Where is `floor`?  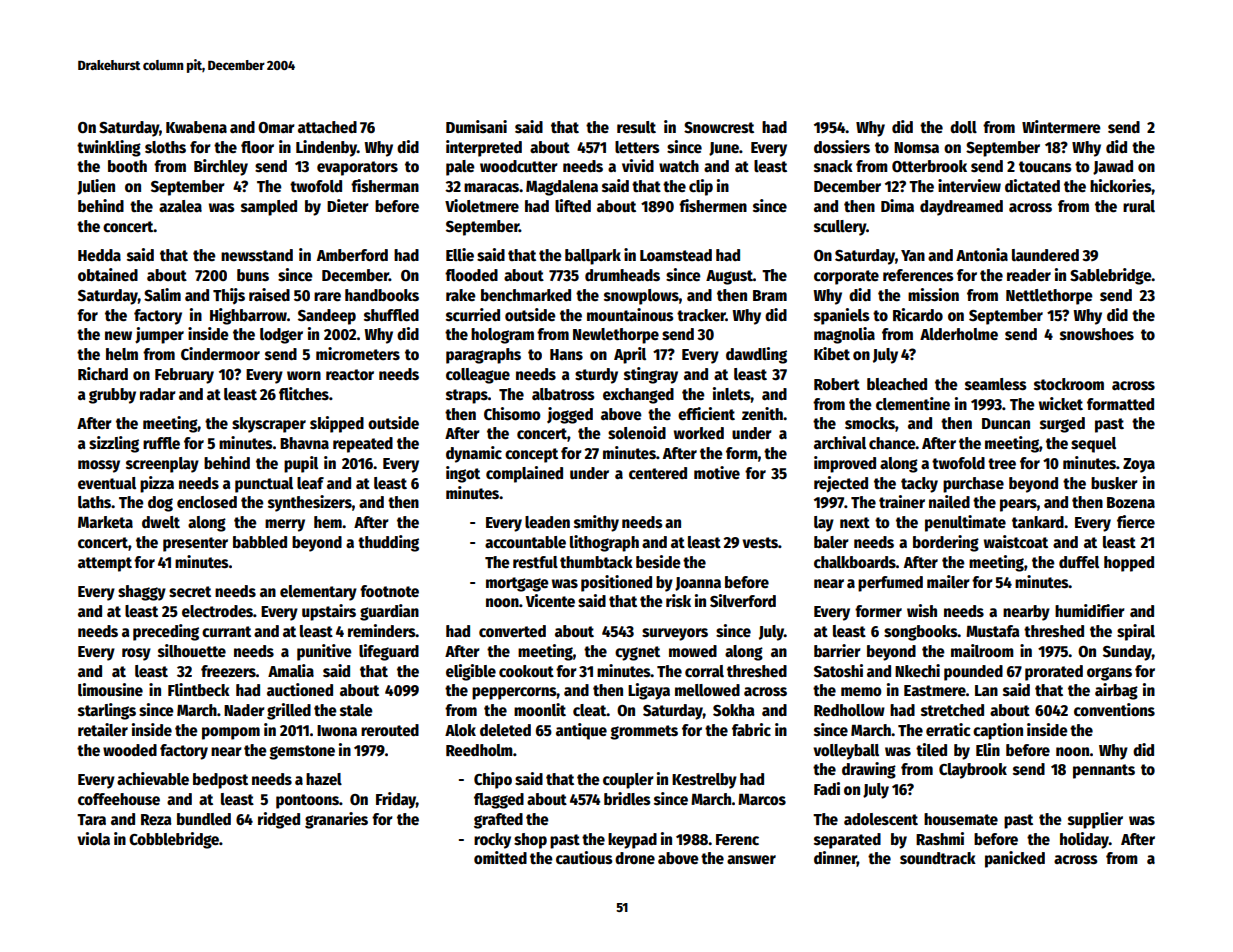
floor is located at coordinates (257, 147).
